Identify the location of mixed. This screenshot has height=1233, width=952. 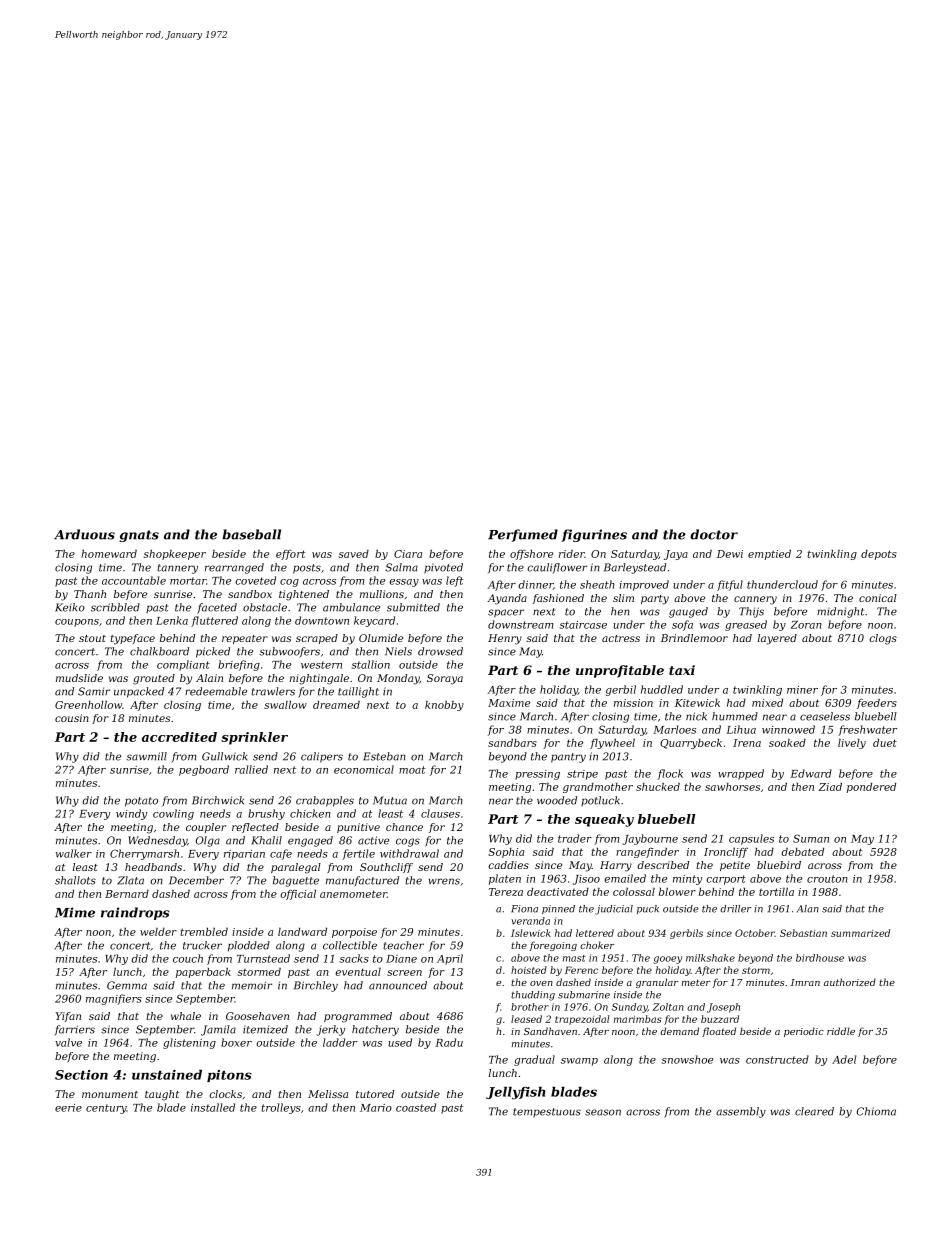
(767, 703).
